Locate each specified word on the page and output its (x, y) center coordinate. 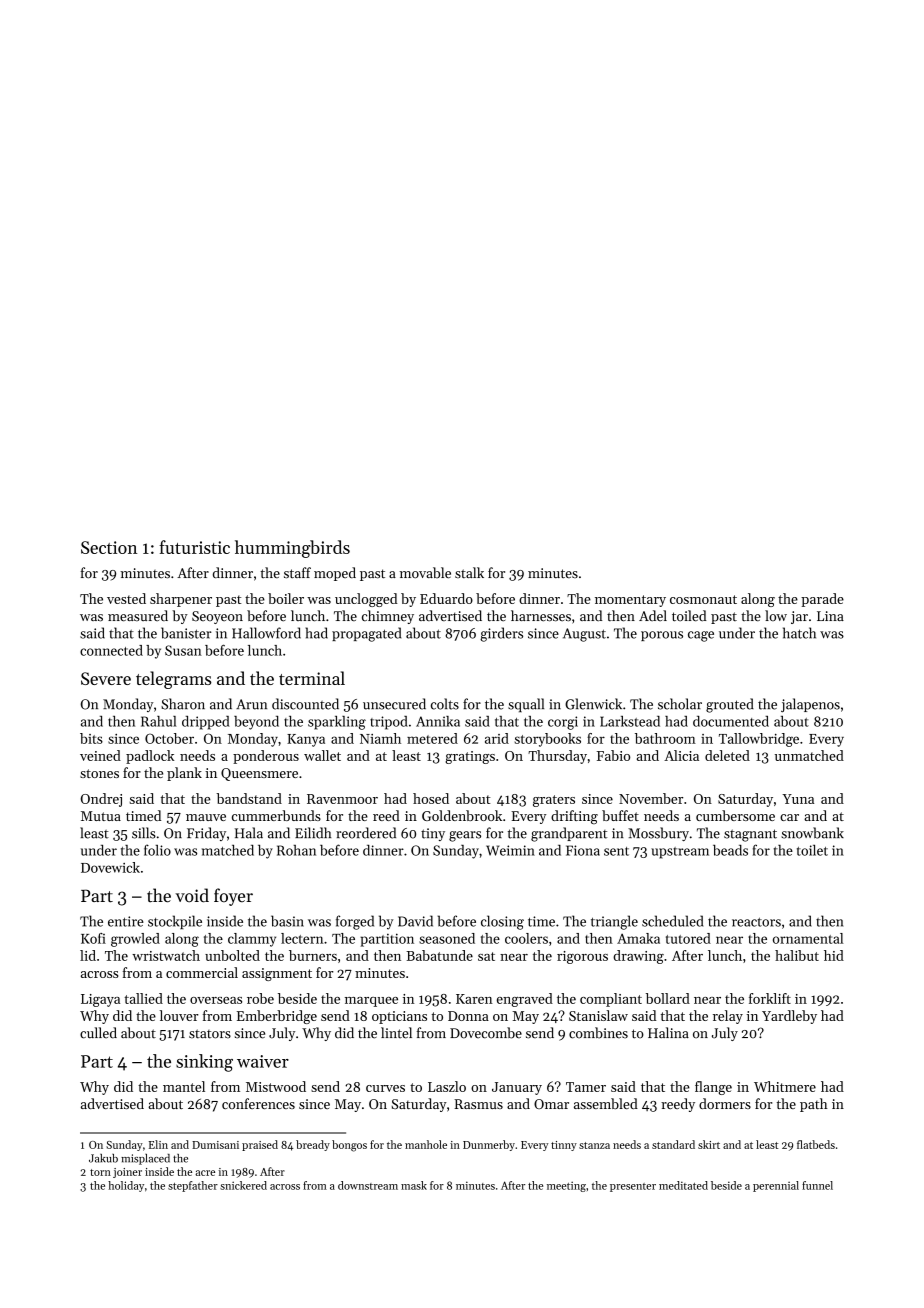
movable (425, 573)
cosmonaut (703, 599)
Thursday (557, 757)
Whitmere (785, 1086)
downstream (368, 1185)
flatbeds (816, 1144)
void (192, 895)
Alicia (681, 755)
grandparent (569, 834)
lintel (396, 1033)
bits (91, 738)
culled (98, 1033)
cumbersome (735, 815)
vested (126, 598)
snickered (243, 1185)
